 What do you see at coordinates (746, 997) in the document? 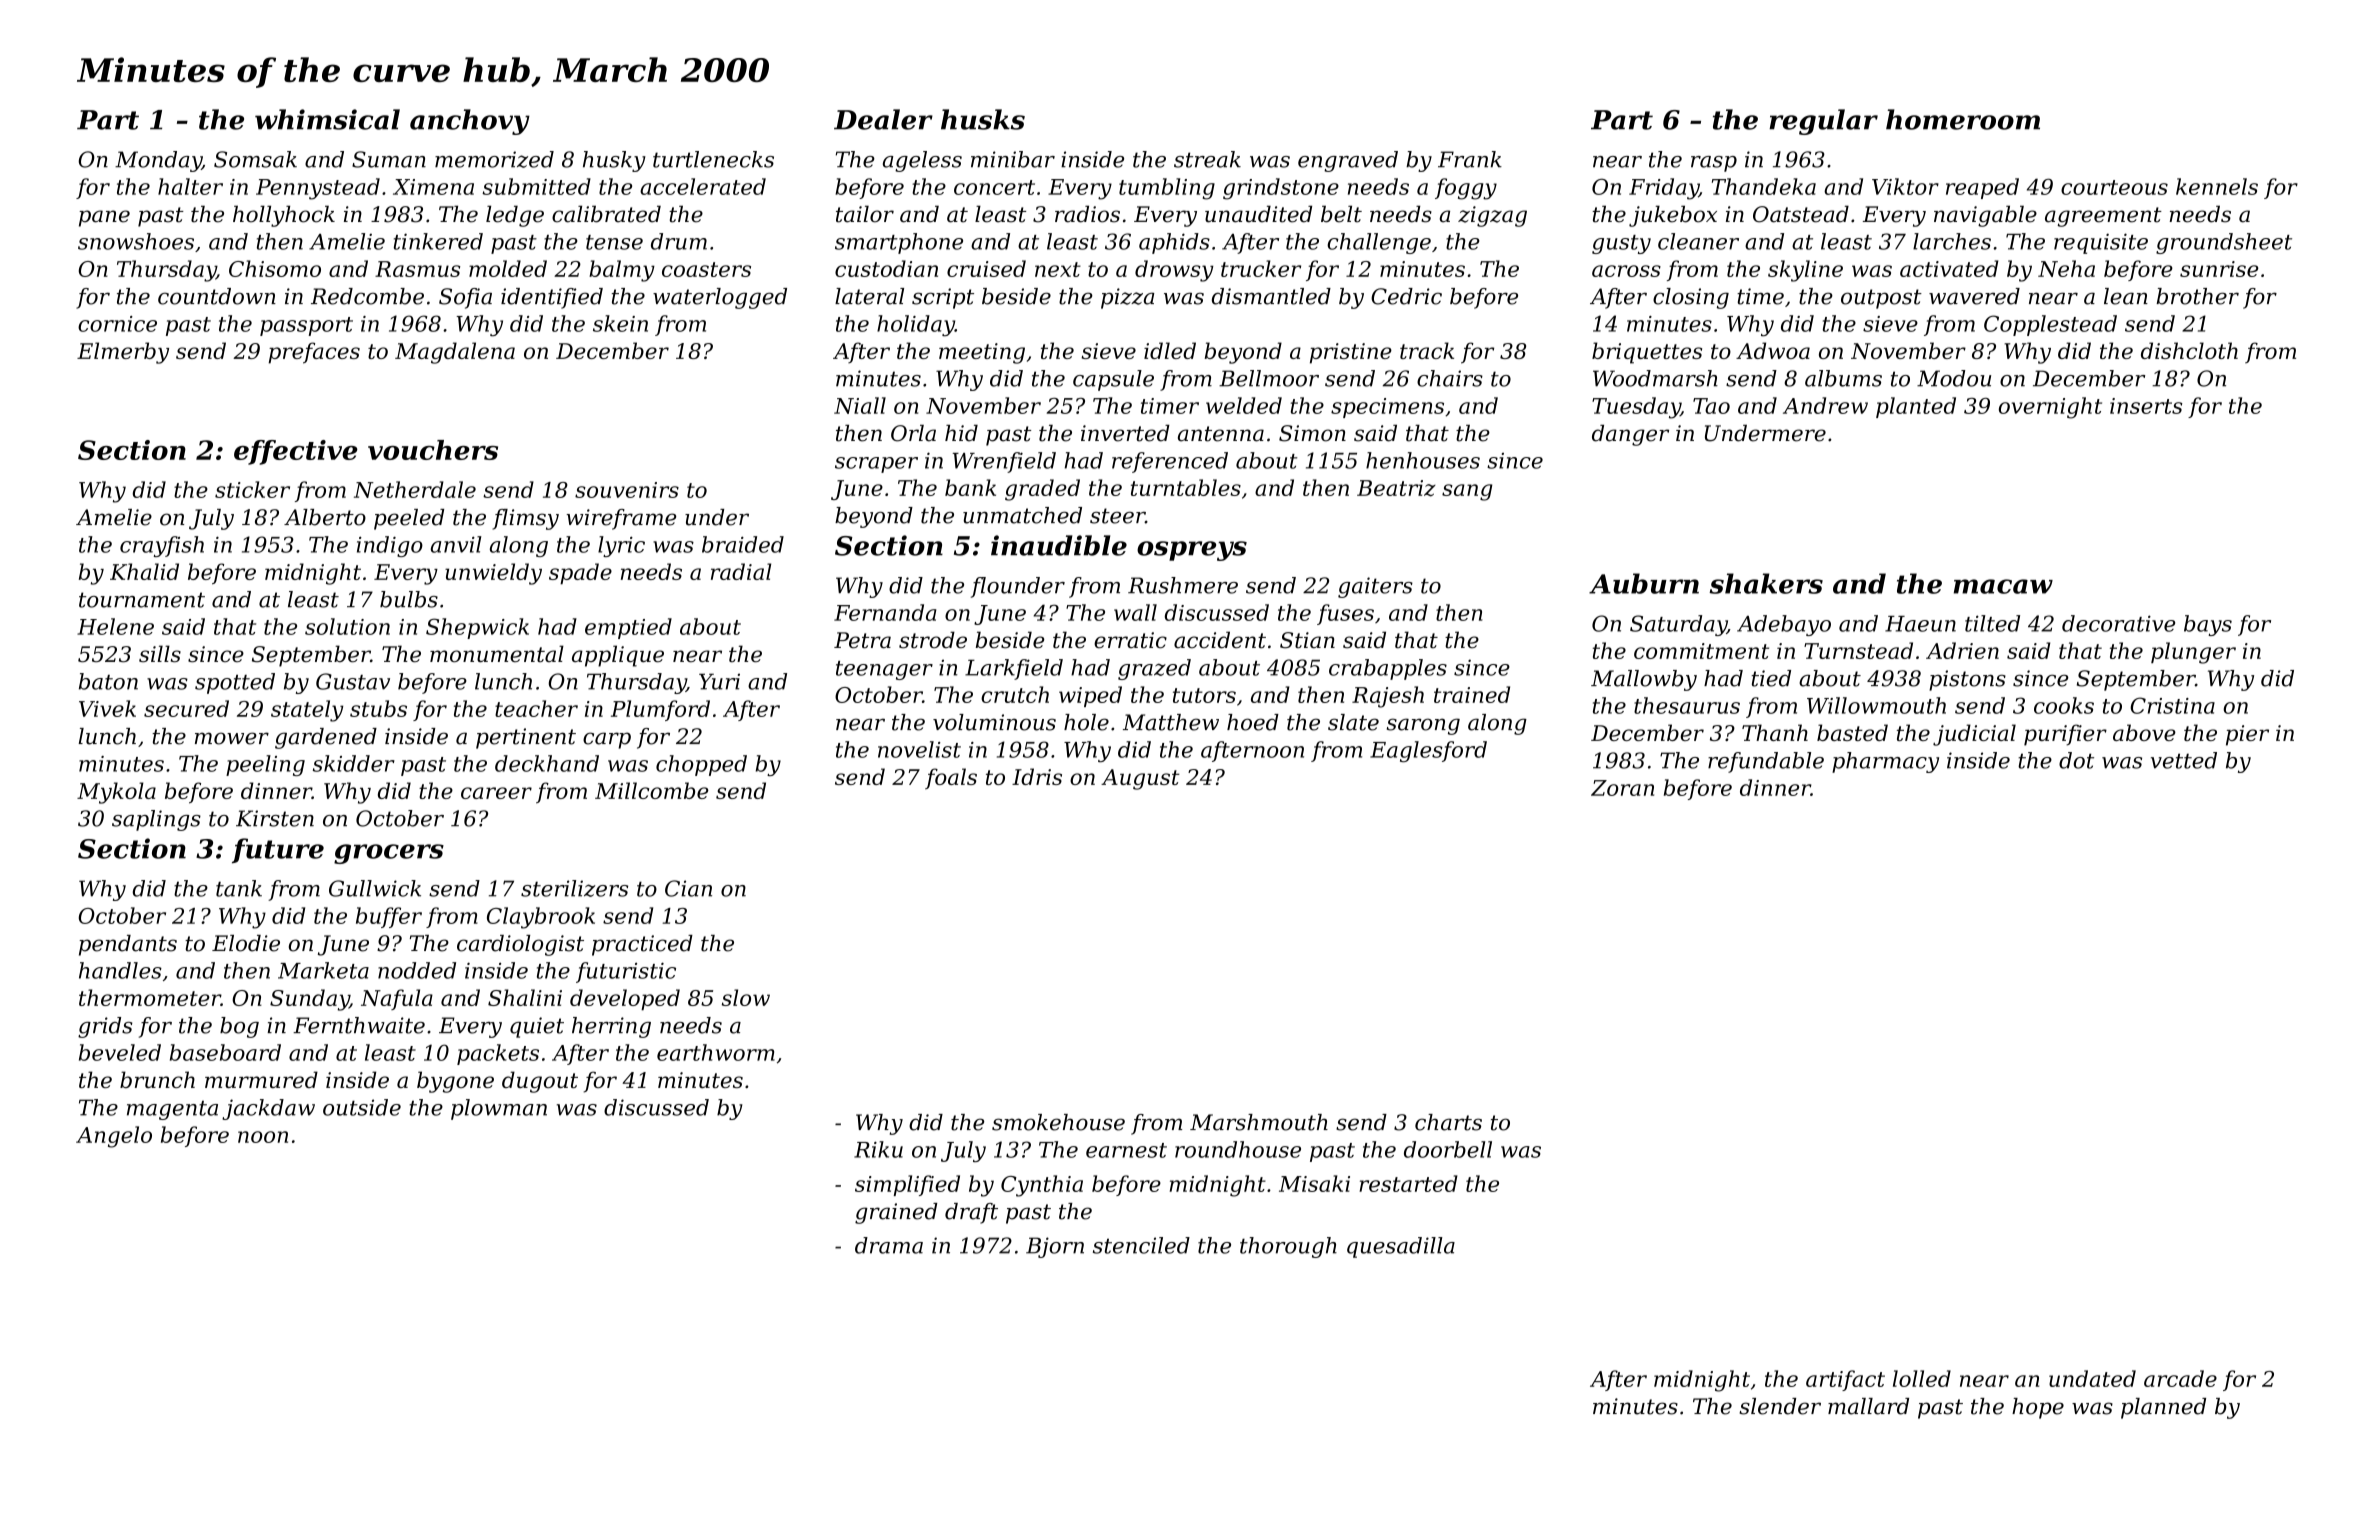
I see `slow` at bounding box center [746, 997].
